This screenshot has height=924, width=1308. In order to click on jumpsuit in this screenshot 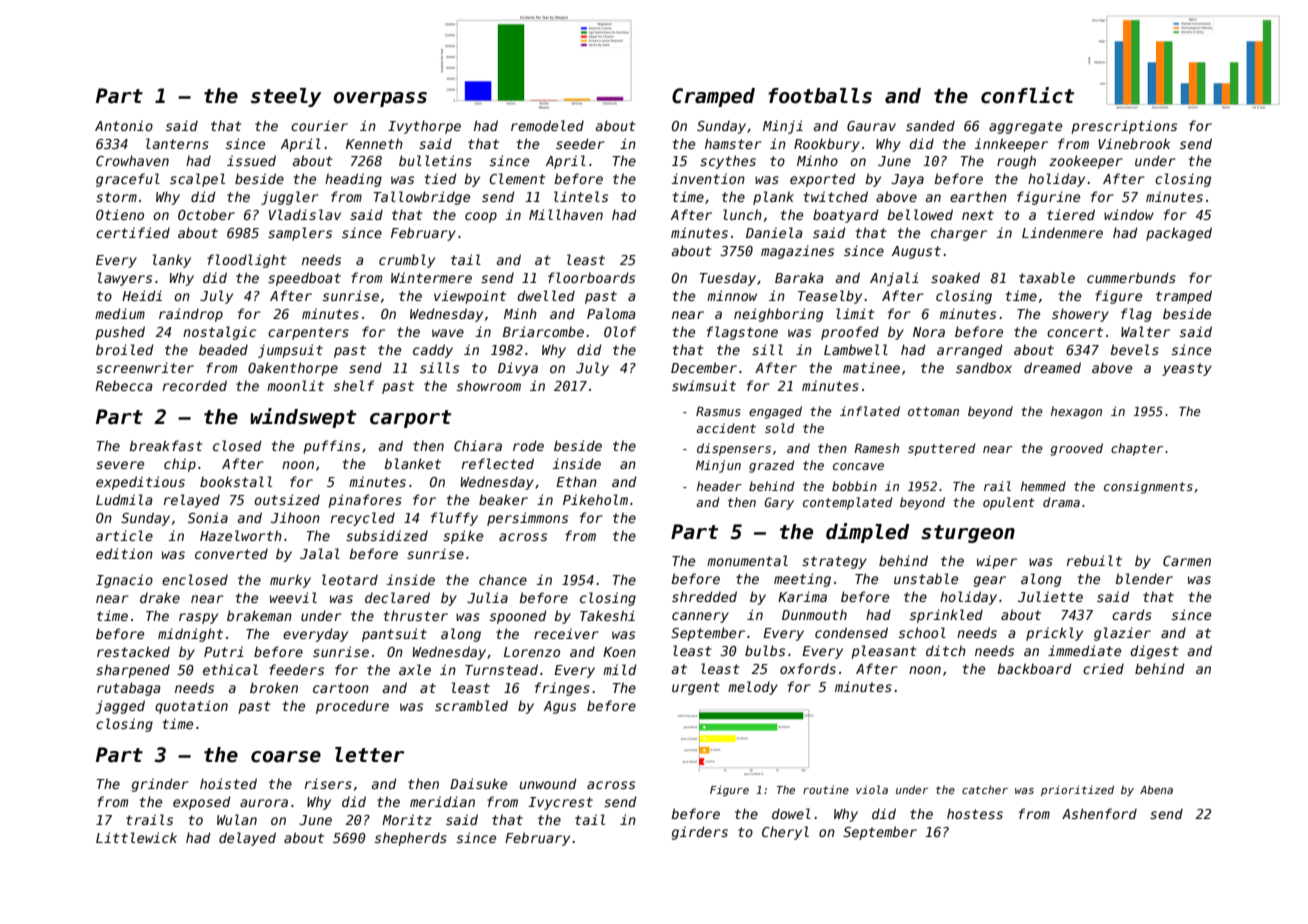, I will do `click(290, 351)`.
